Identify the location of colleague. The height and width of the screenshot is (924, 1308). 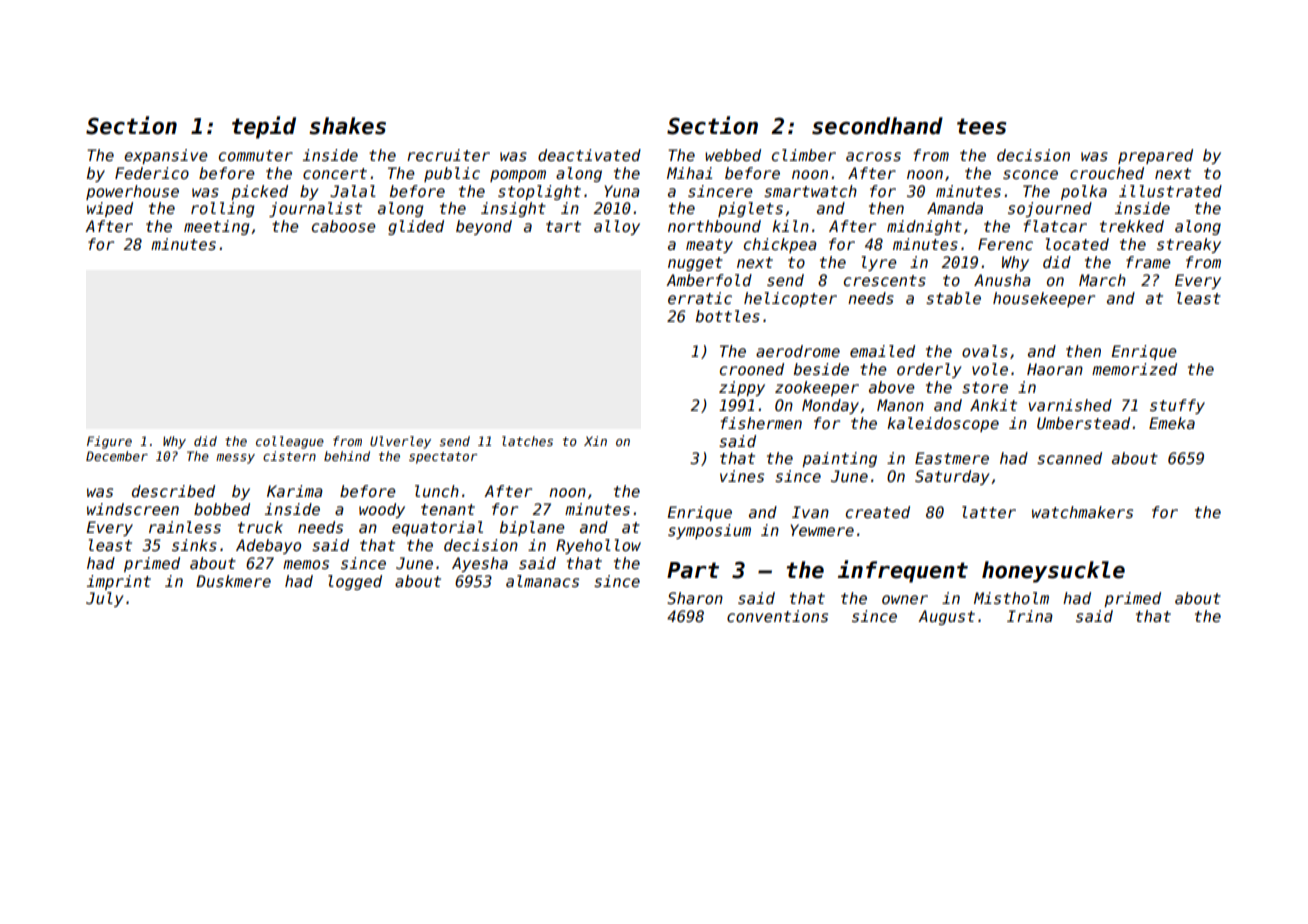
(290, 442).
